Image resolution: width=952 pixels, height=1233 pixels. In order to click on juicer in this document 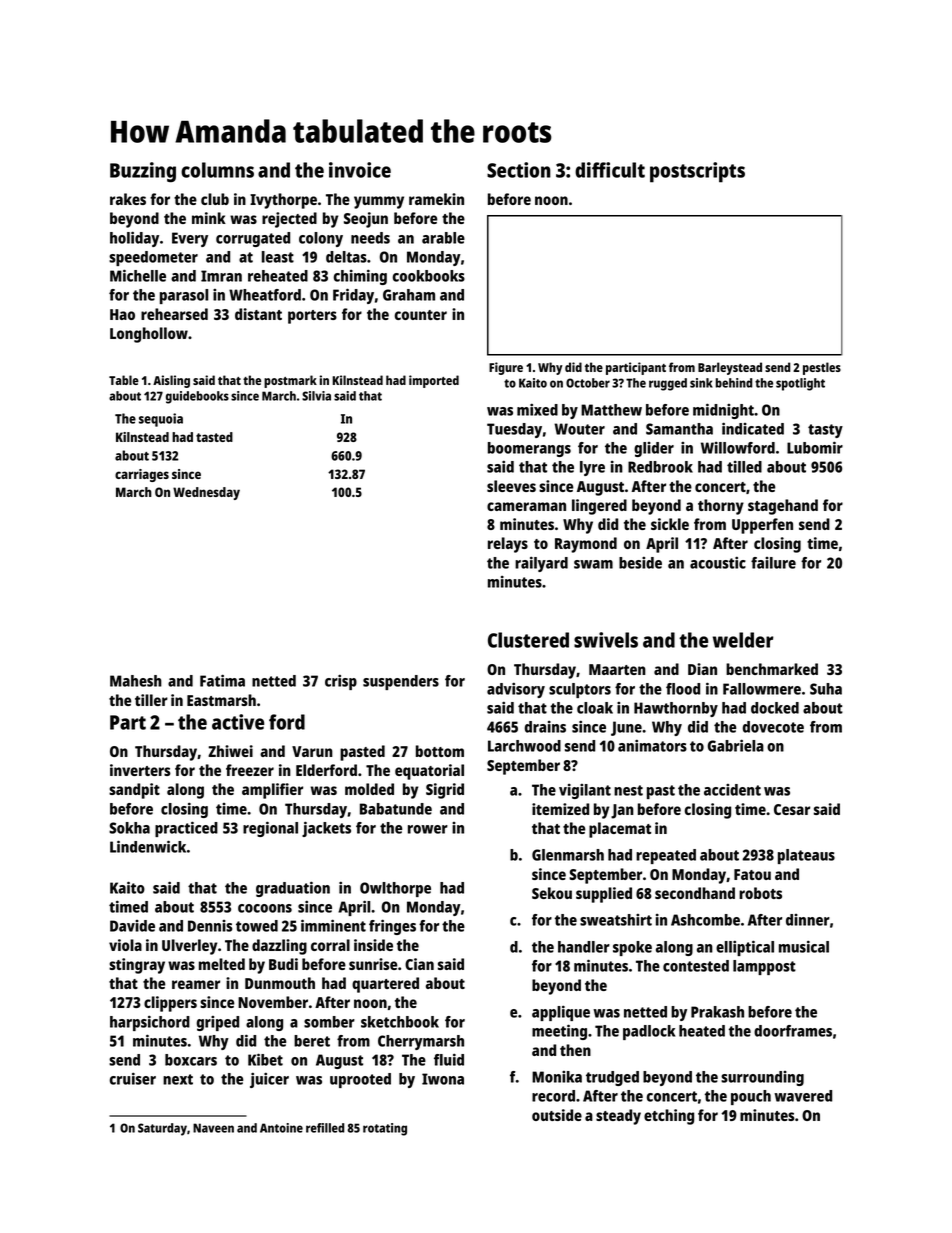, I will do `click(269, 1080)`.
